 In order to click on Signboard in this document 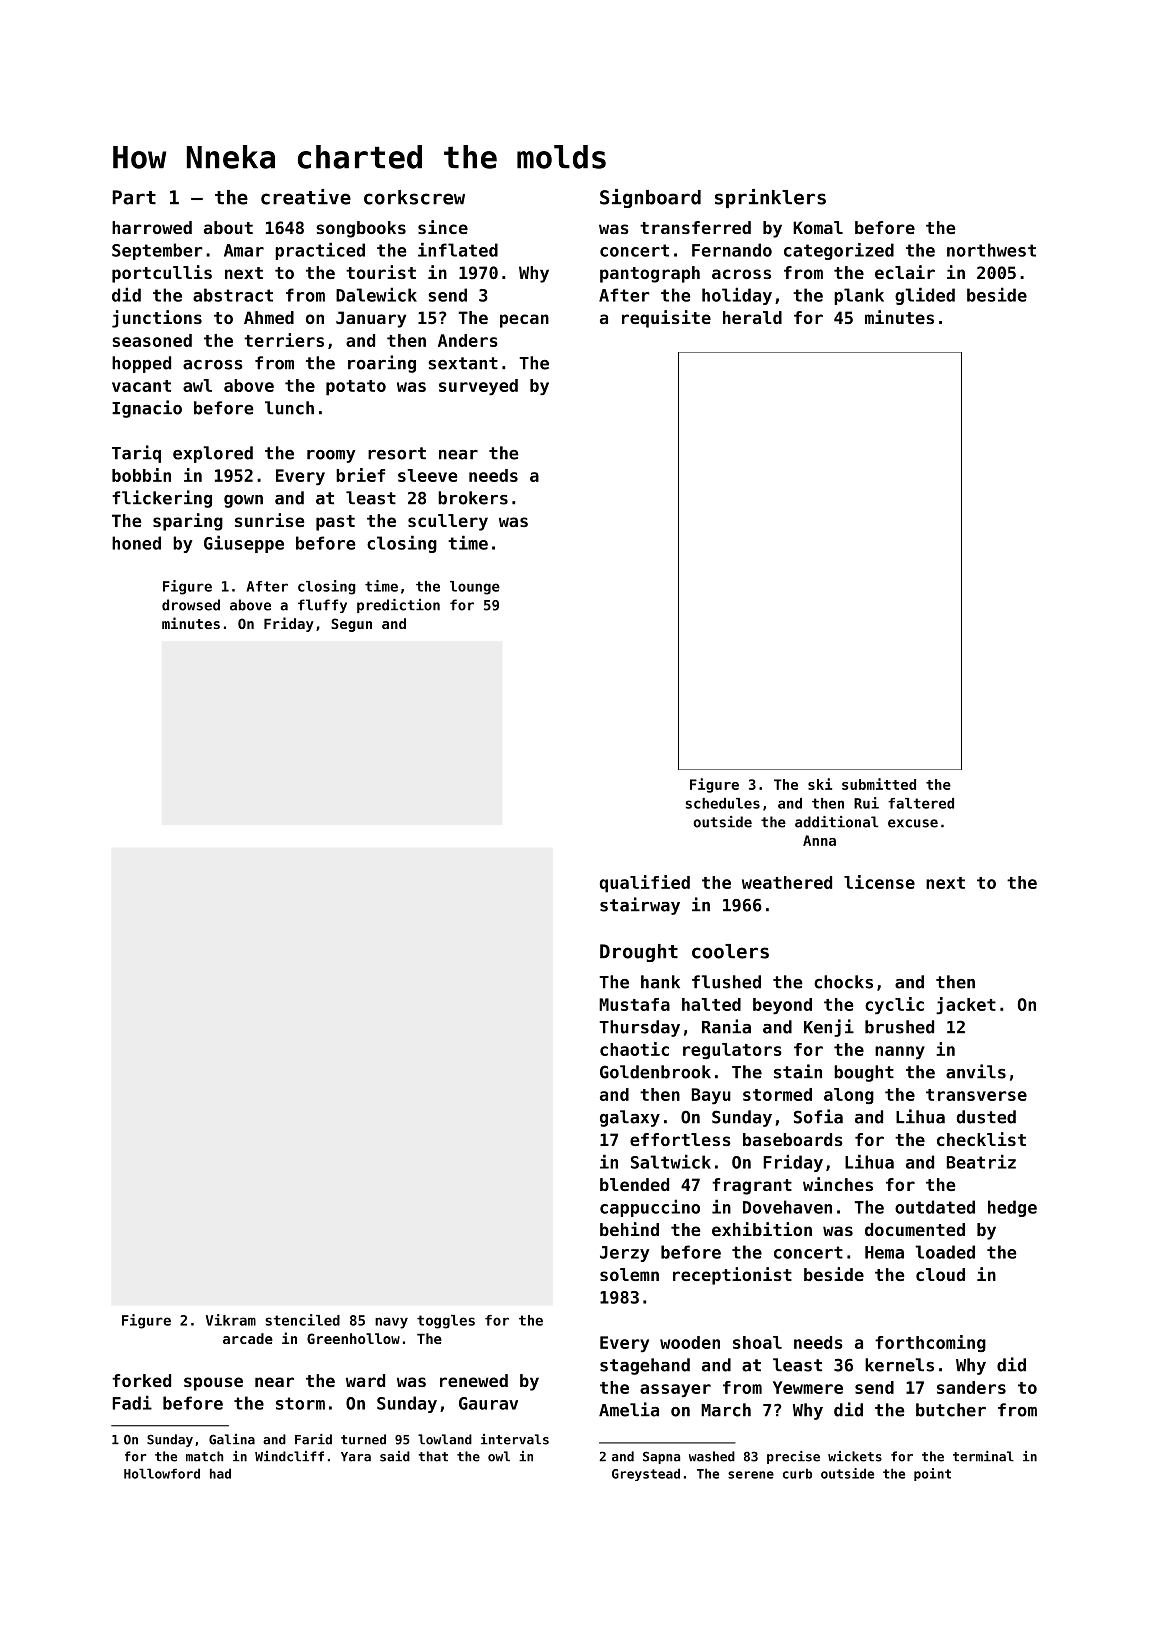, I will do `click(650, 198)`.
